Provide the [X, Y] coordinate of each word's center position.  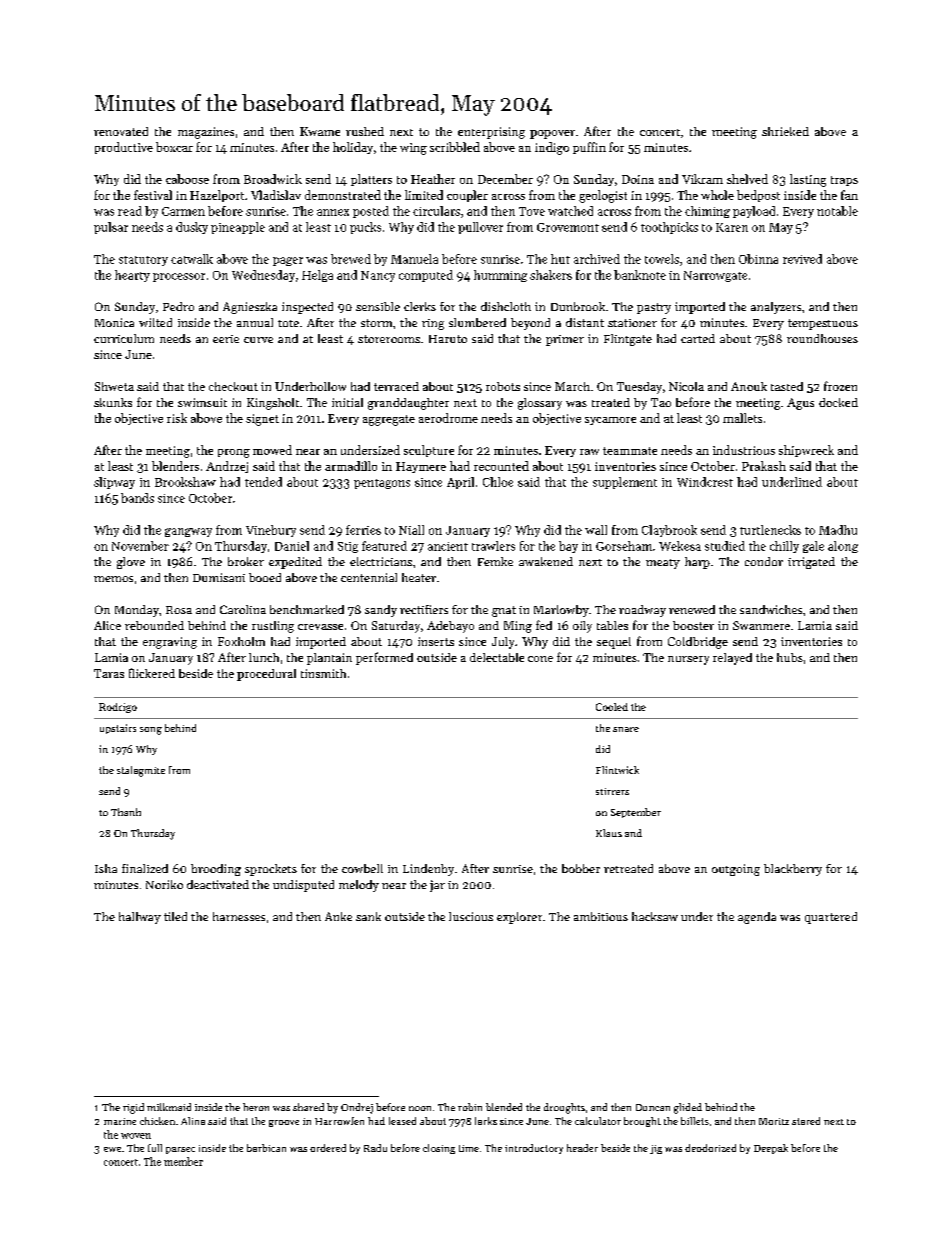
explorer [519, 918]
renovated [121, 131]
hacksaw [655, 916]
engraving [170, 643]
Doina [638, 179]
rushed [365, 131]
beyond [530, 324]
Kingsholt [273, 404]
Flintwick [617, 770]
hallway [140, 918]
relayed [732, 659]
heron [256, 1107]
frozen [840, 386]
